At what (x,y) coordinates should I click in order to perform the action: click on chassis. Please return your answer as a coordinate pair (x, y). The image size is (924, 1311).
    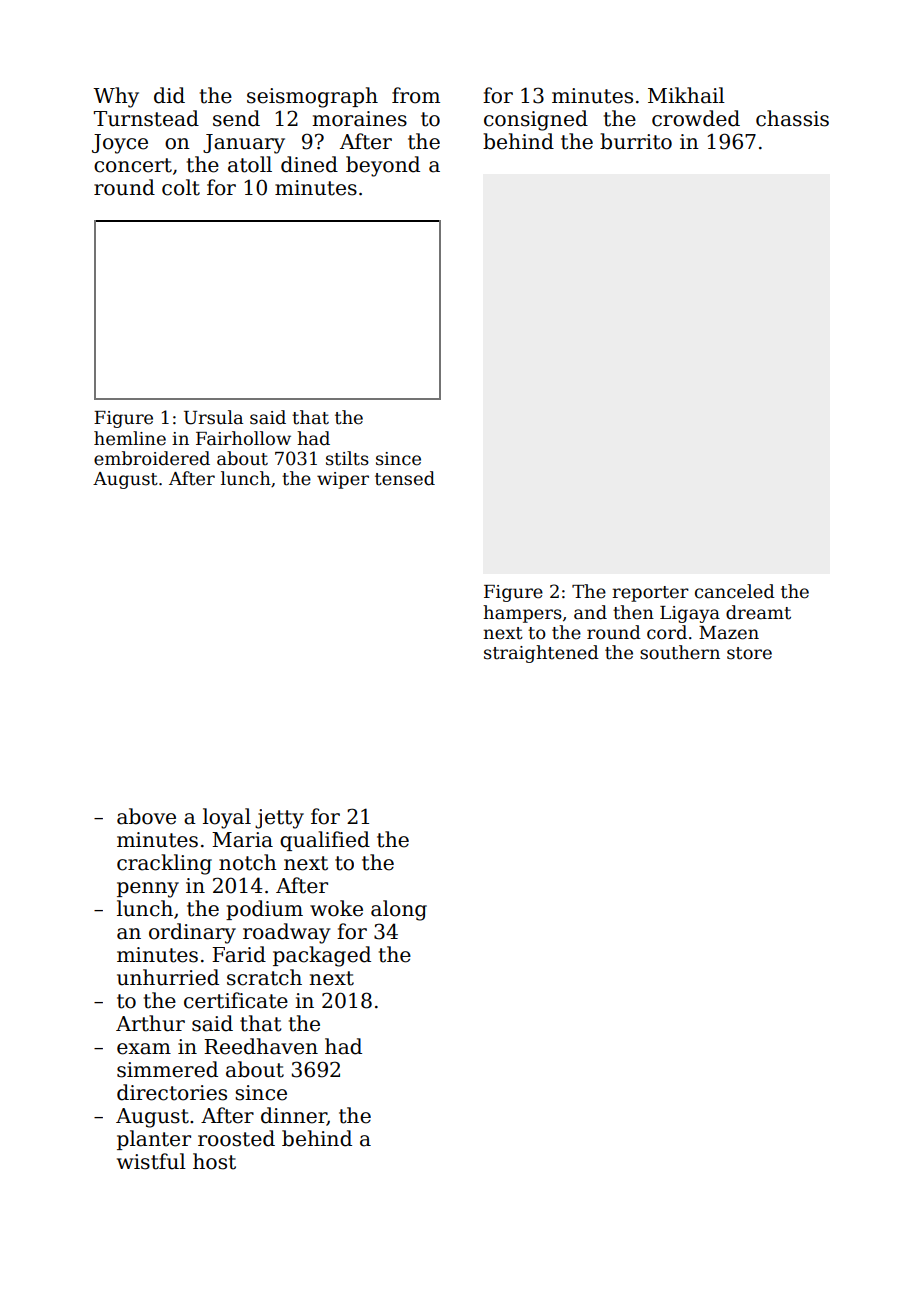
    Looking at the image, I should click on (792, 118).
